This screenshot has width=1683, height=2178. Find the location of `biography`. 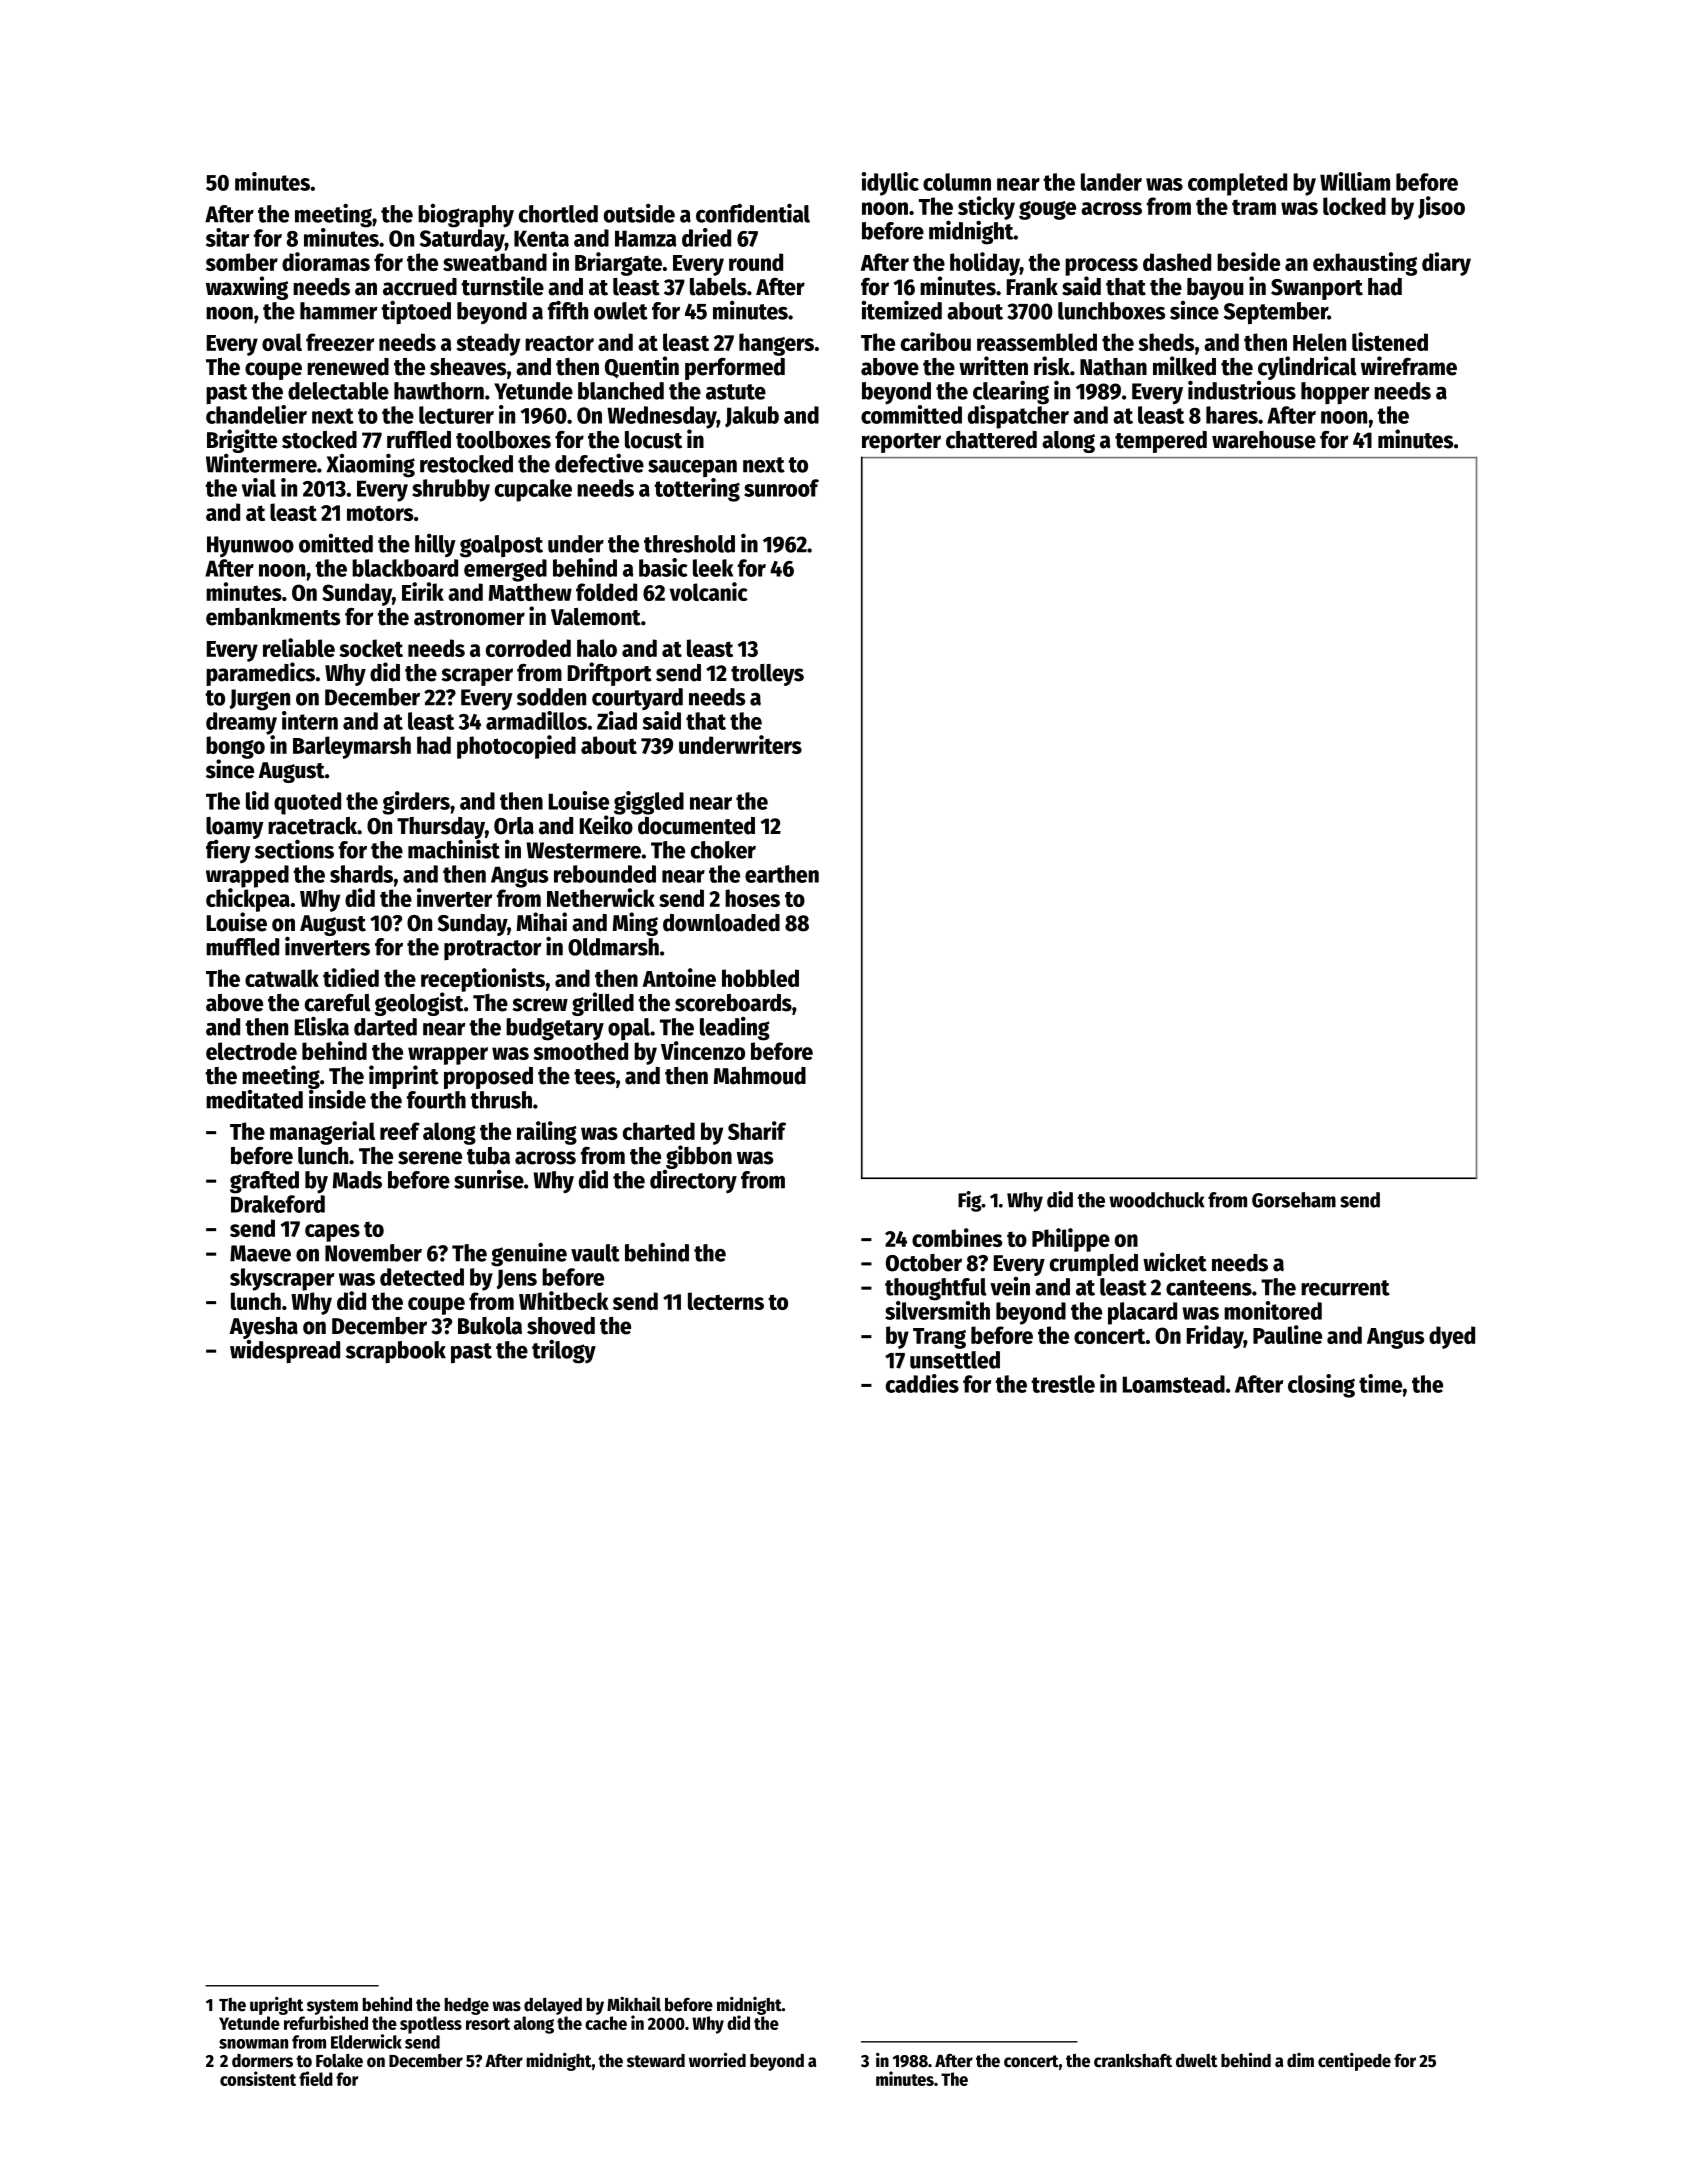

biography is located at coordinates (466, 216).
